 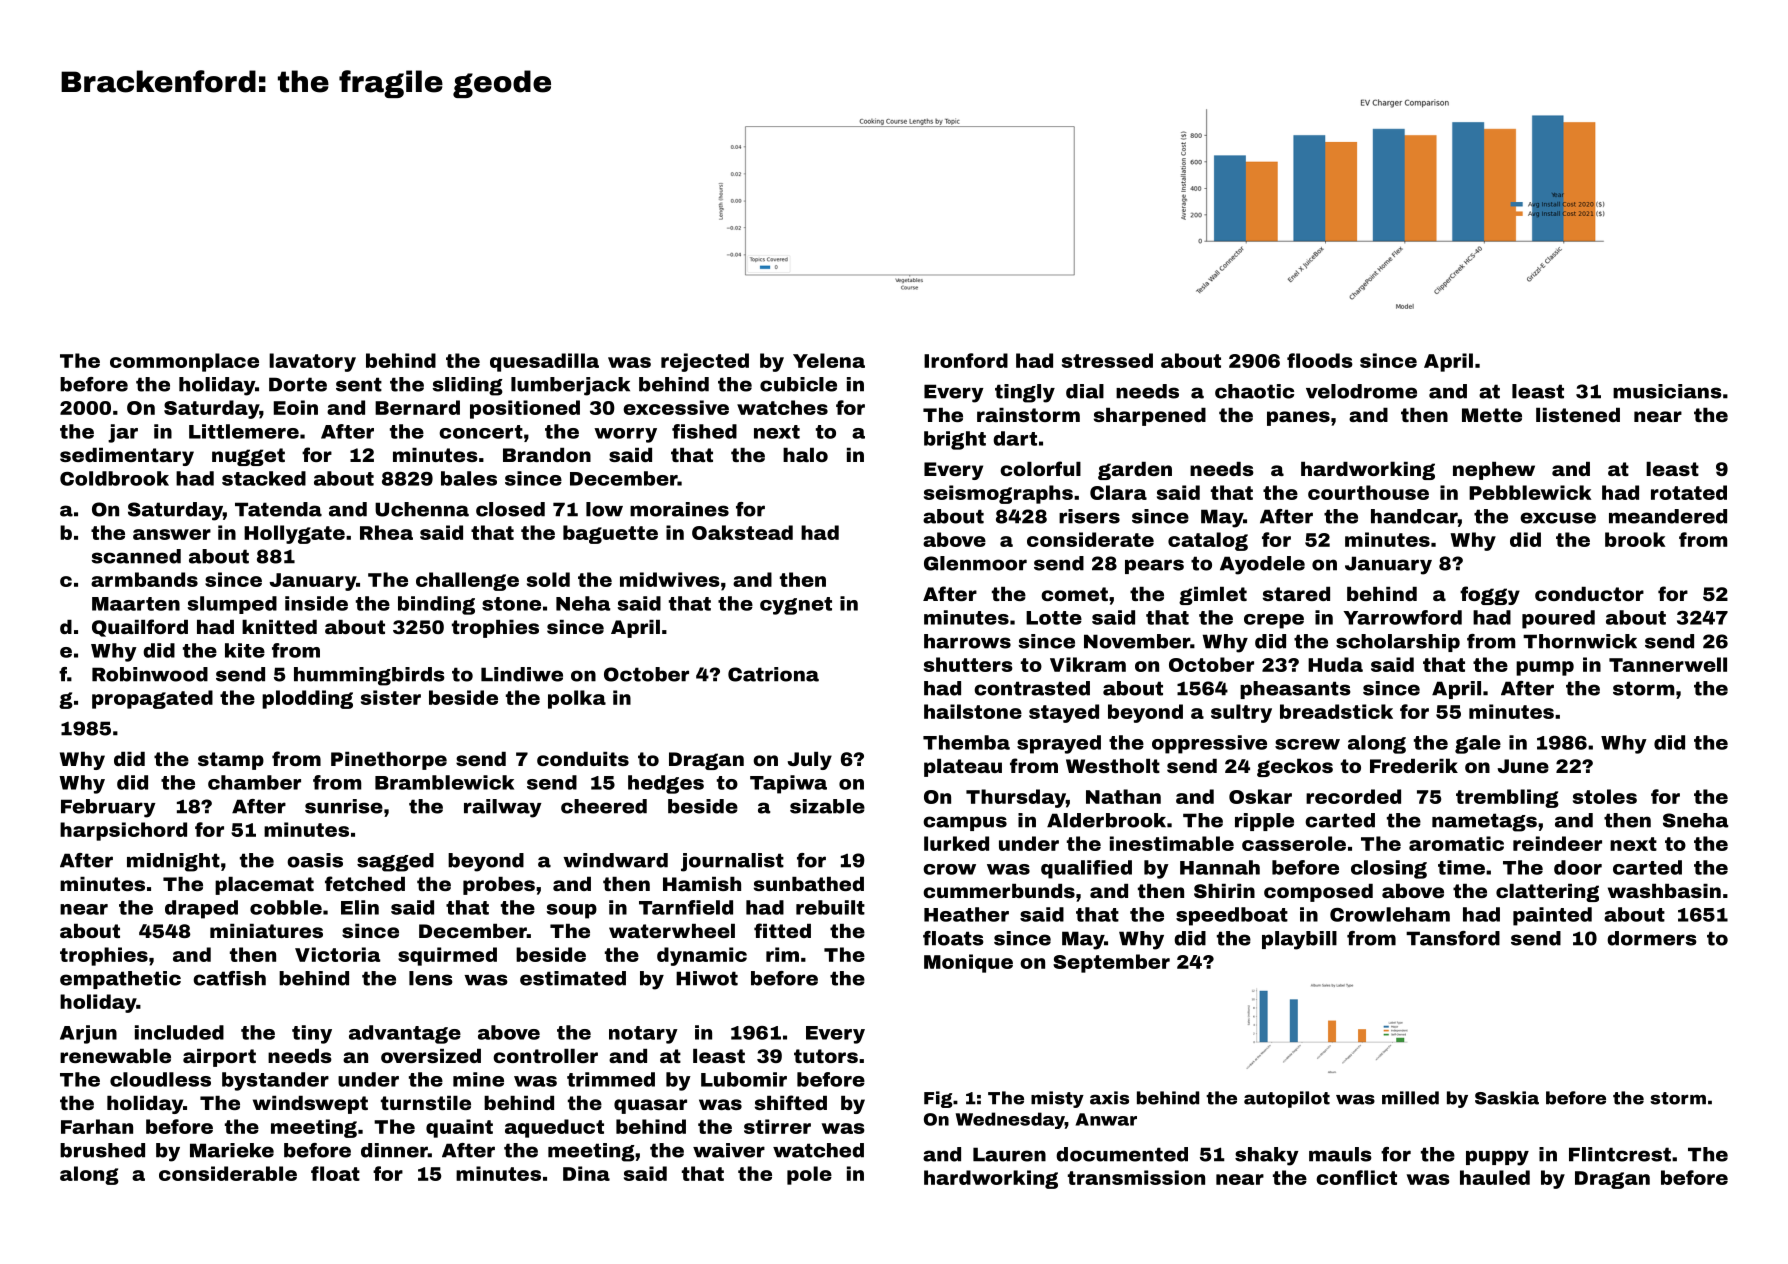 What do you see at coordinates (459, 1128) in the image?
I see `quaint` at bounding box center [459, 1128].
